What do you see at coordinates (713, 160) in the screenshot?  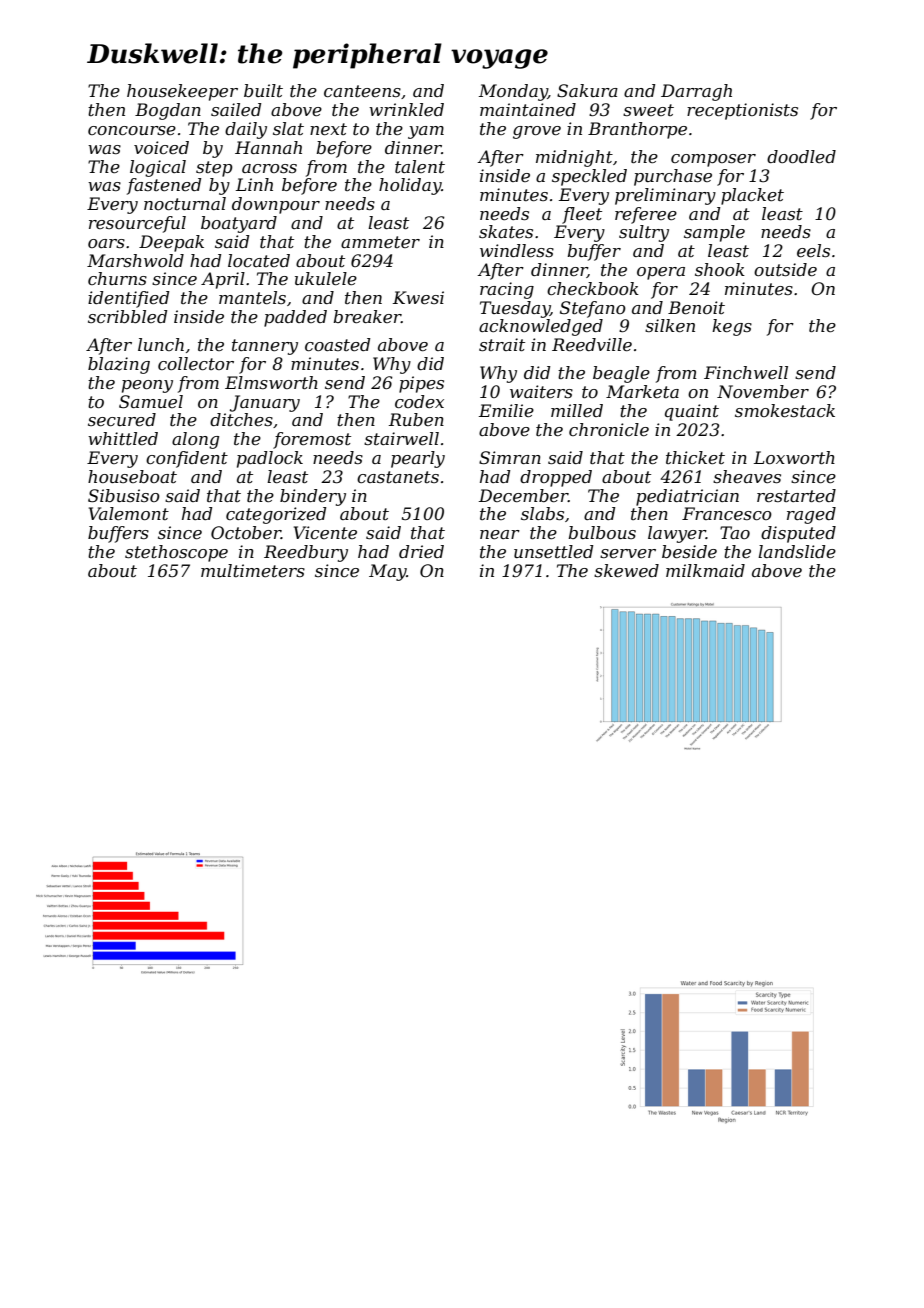 I see `composer` at bounding box center [713, 160].
